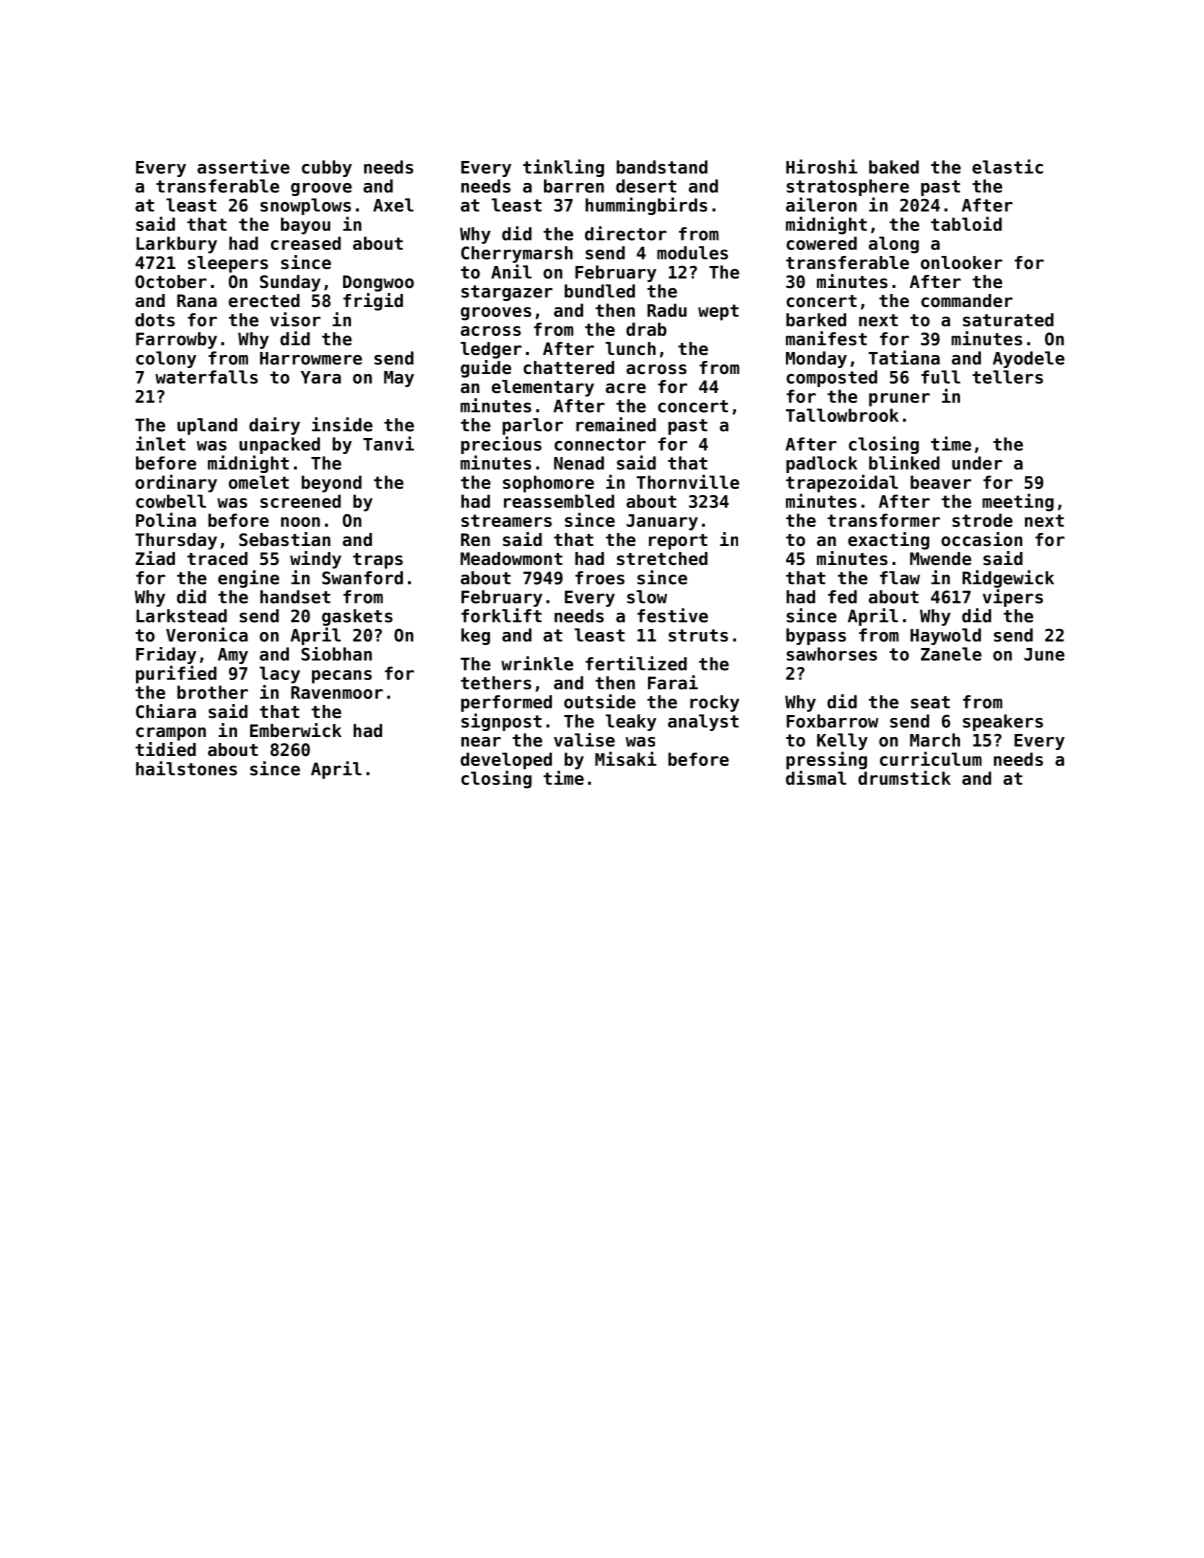  I want to click on dismal, so click(816, 777).
